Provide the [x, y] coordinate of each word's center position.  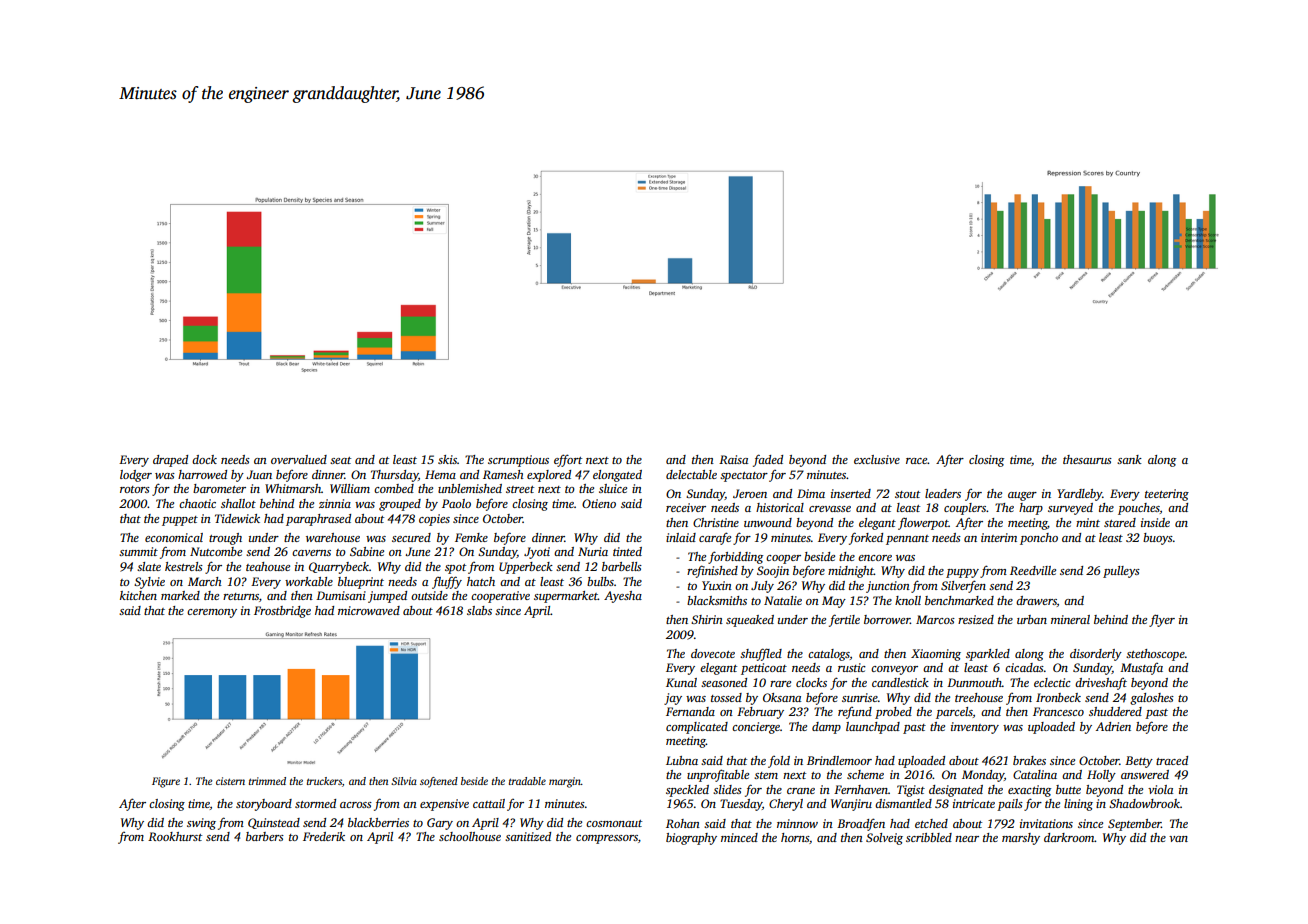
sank [1129, 459]
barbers [265, 836]
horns [795, 837]
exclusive [877, 459]
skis [447, 459]
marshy [1021, 839]
